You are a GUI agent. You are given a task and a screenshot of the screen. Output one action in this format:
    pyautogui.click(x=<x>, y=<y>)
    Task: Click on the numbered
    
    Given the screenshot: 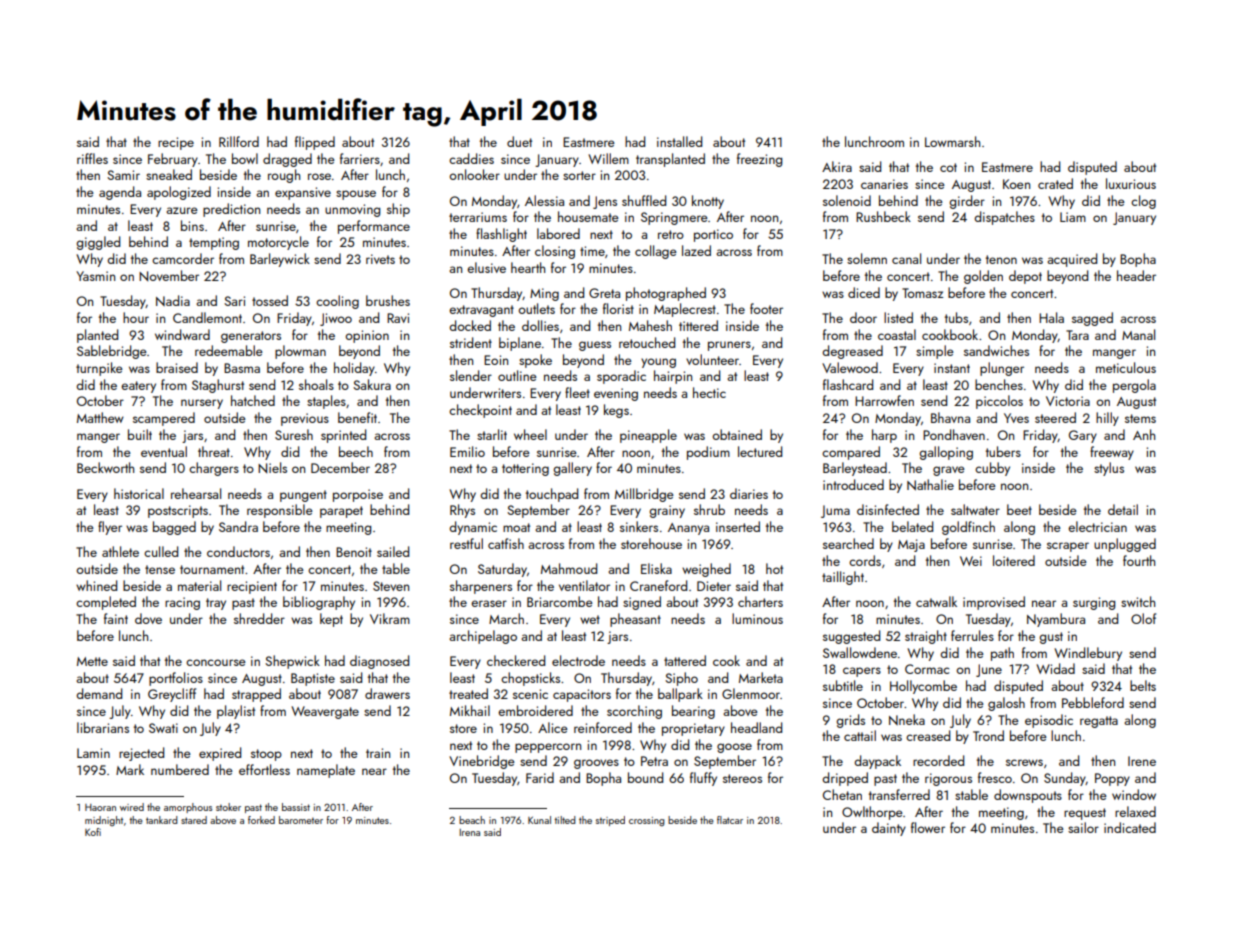 What is the action you would take?
    pyautogui.click(x=180, y=769)
